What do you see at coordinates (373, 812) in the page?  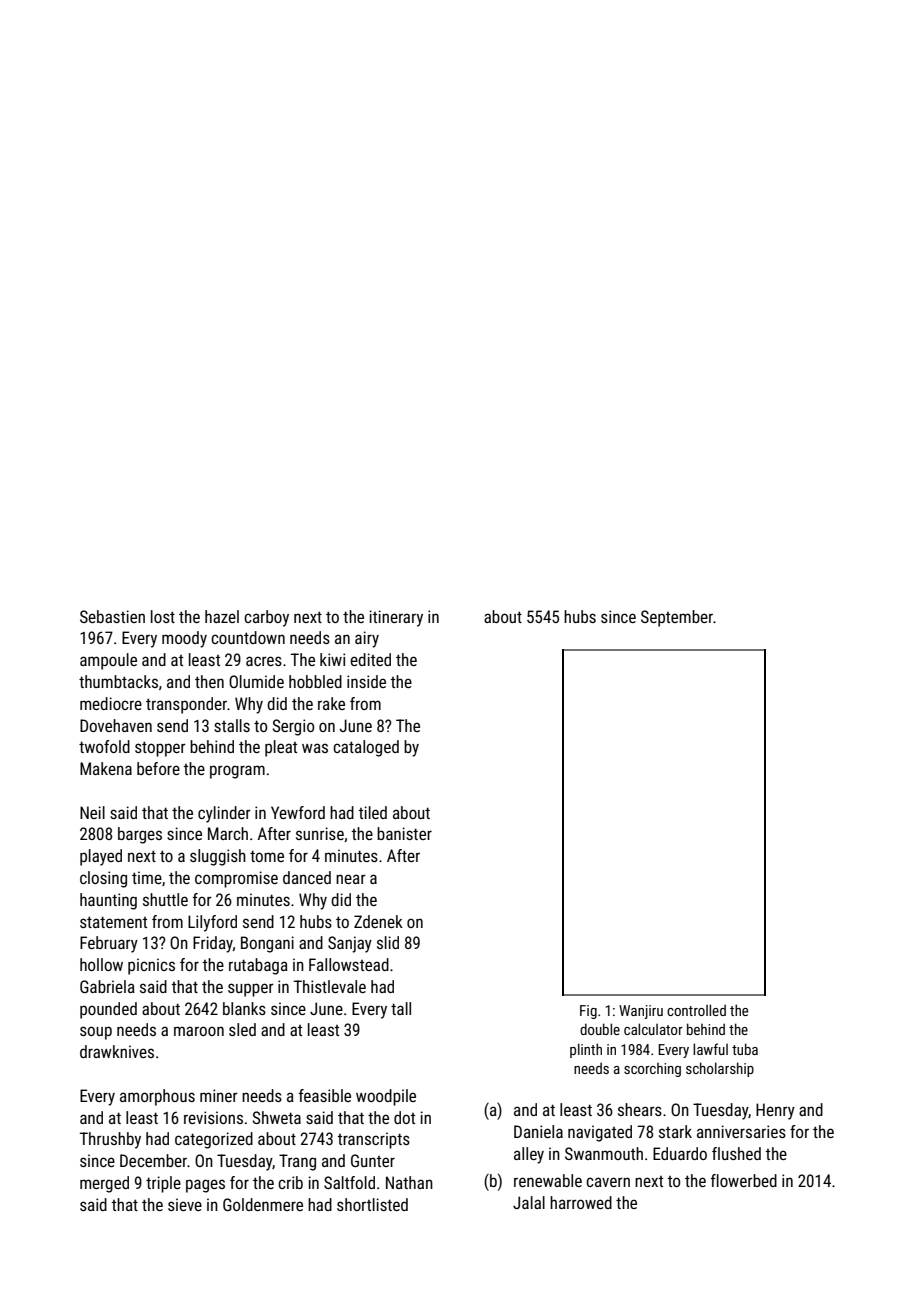 I see `tiled` at bounding box center [373, 812].
